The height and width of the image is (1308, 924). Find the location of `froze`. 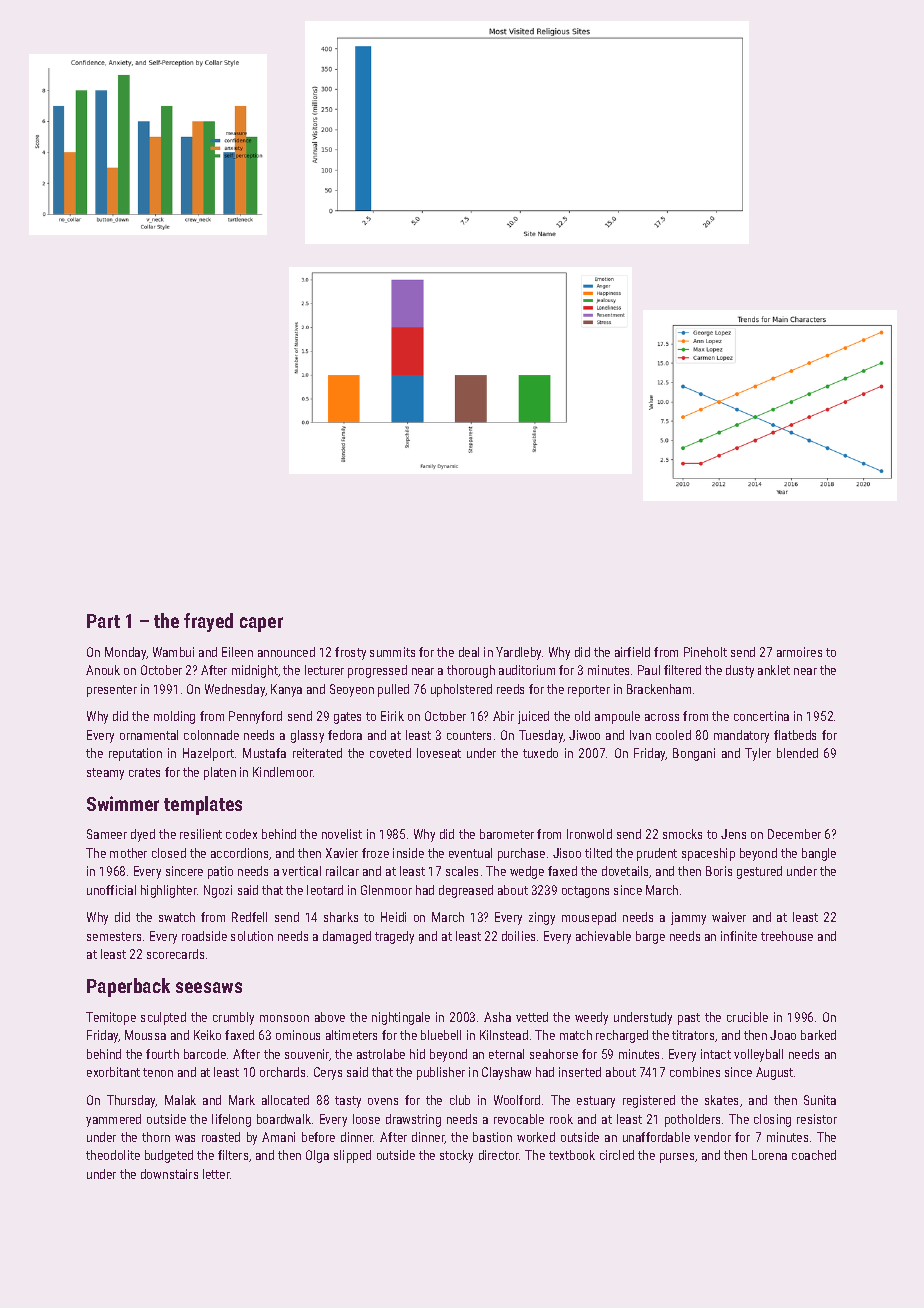

froze is located at coordinates (375, 853).
